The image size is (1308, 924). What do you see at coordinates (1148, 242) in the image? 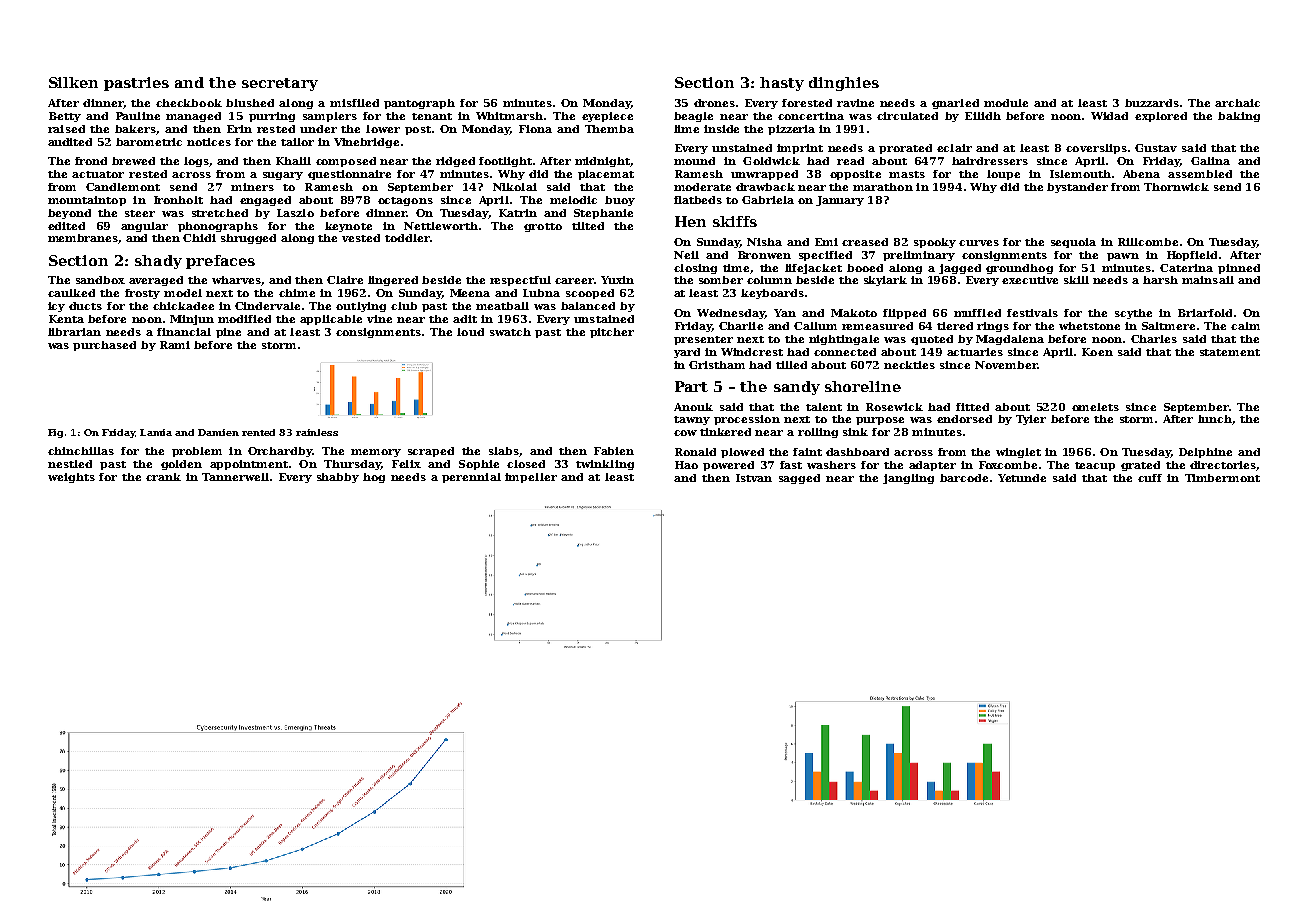
I see `Rillcombe` at bounding box center [1148, 242].
